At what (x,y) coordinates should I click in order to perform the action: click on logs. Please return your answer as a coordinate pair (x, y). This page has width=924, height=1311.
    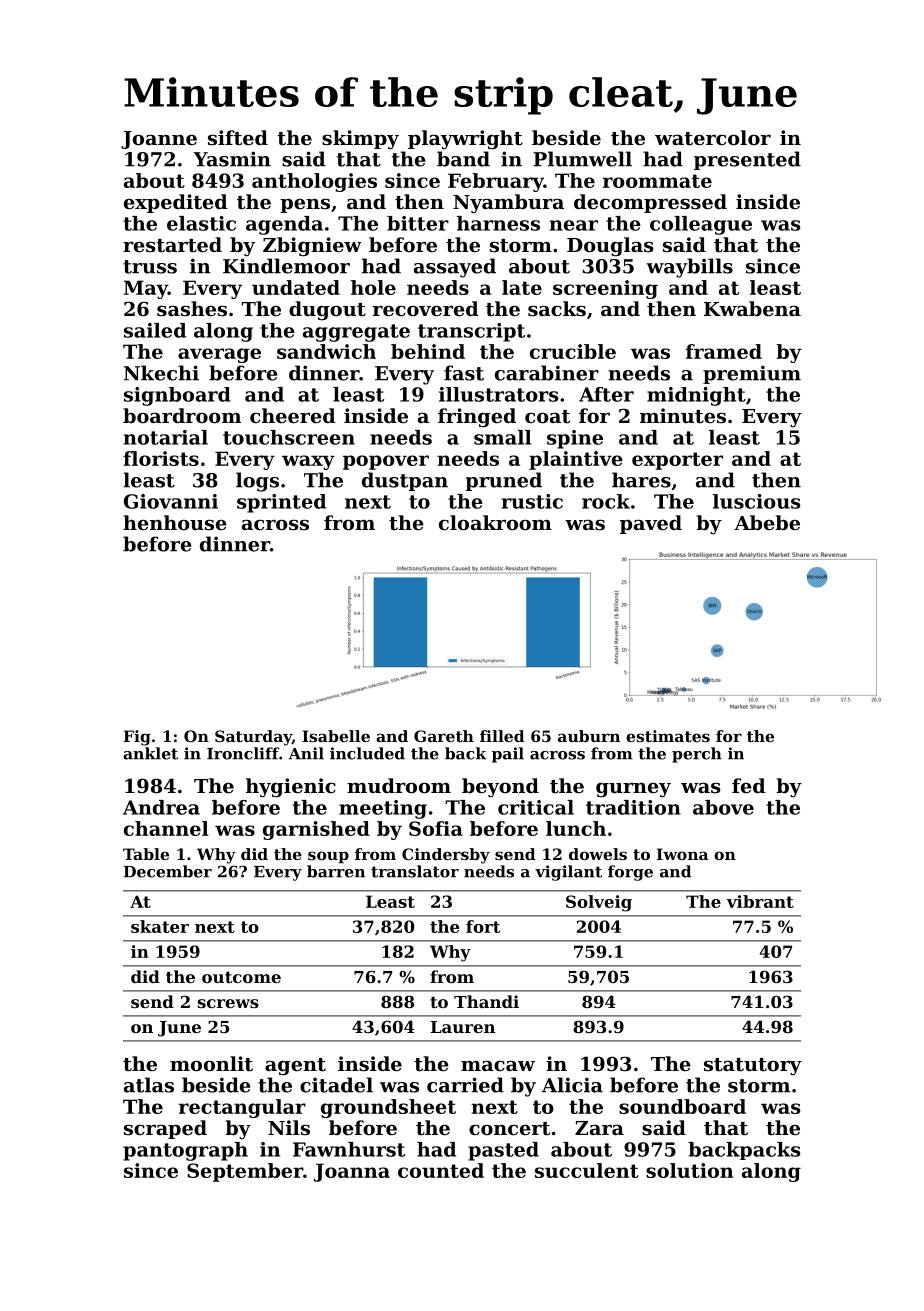
    Looking at the image, I should click on (257, 482).
